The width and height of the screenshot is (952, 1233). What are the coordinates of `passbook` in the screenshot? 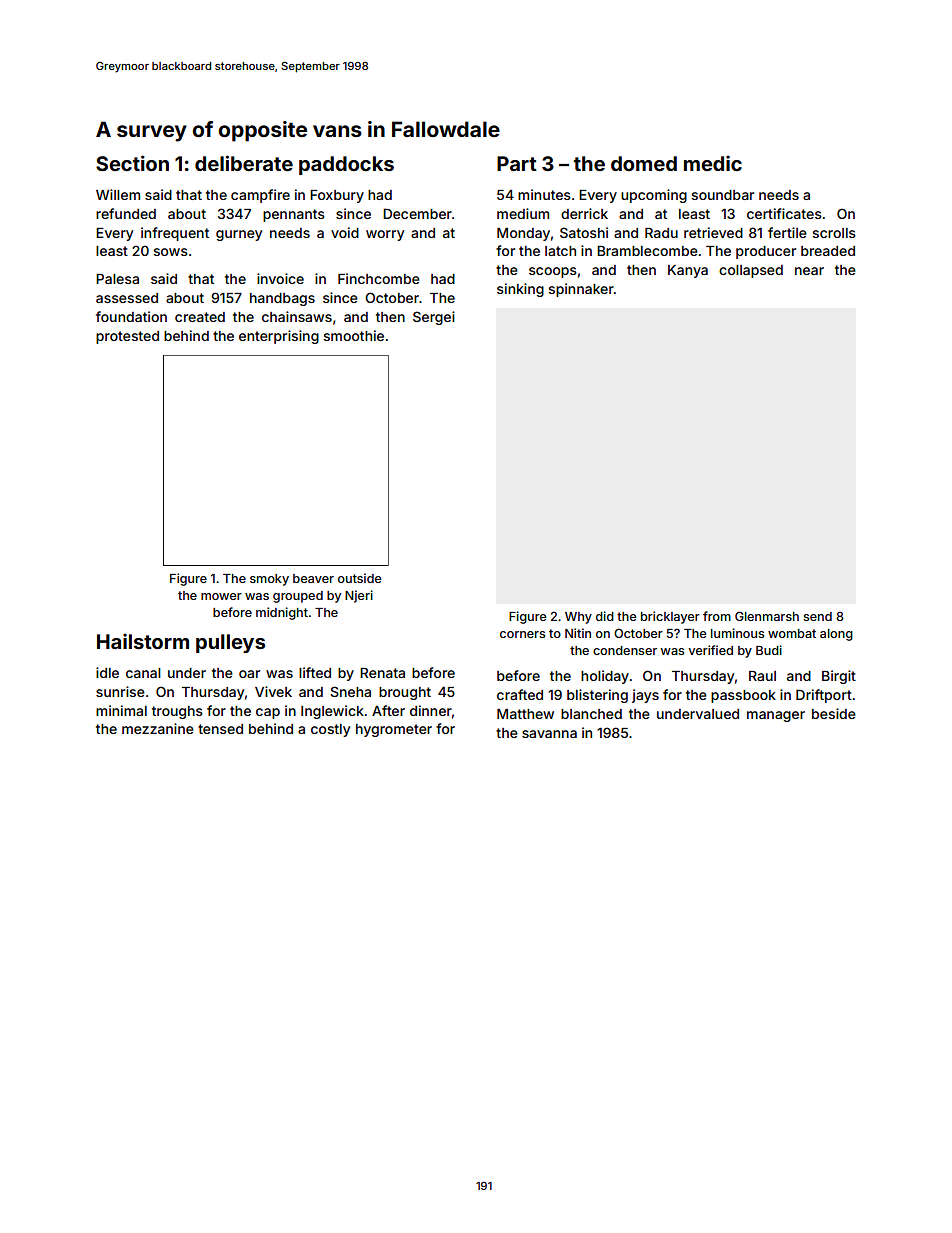 It's located at (743, 696).
